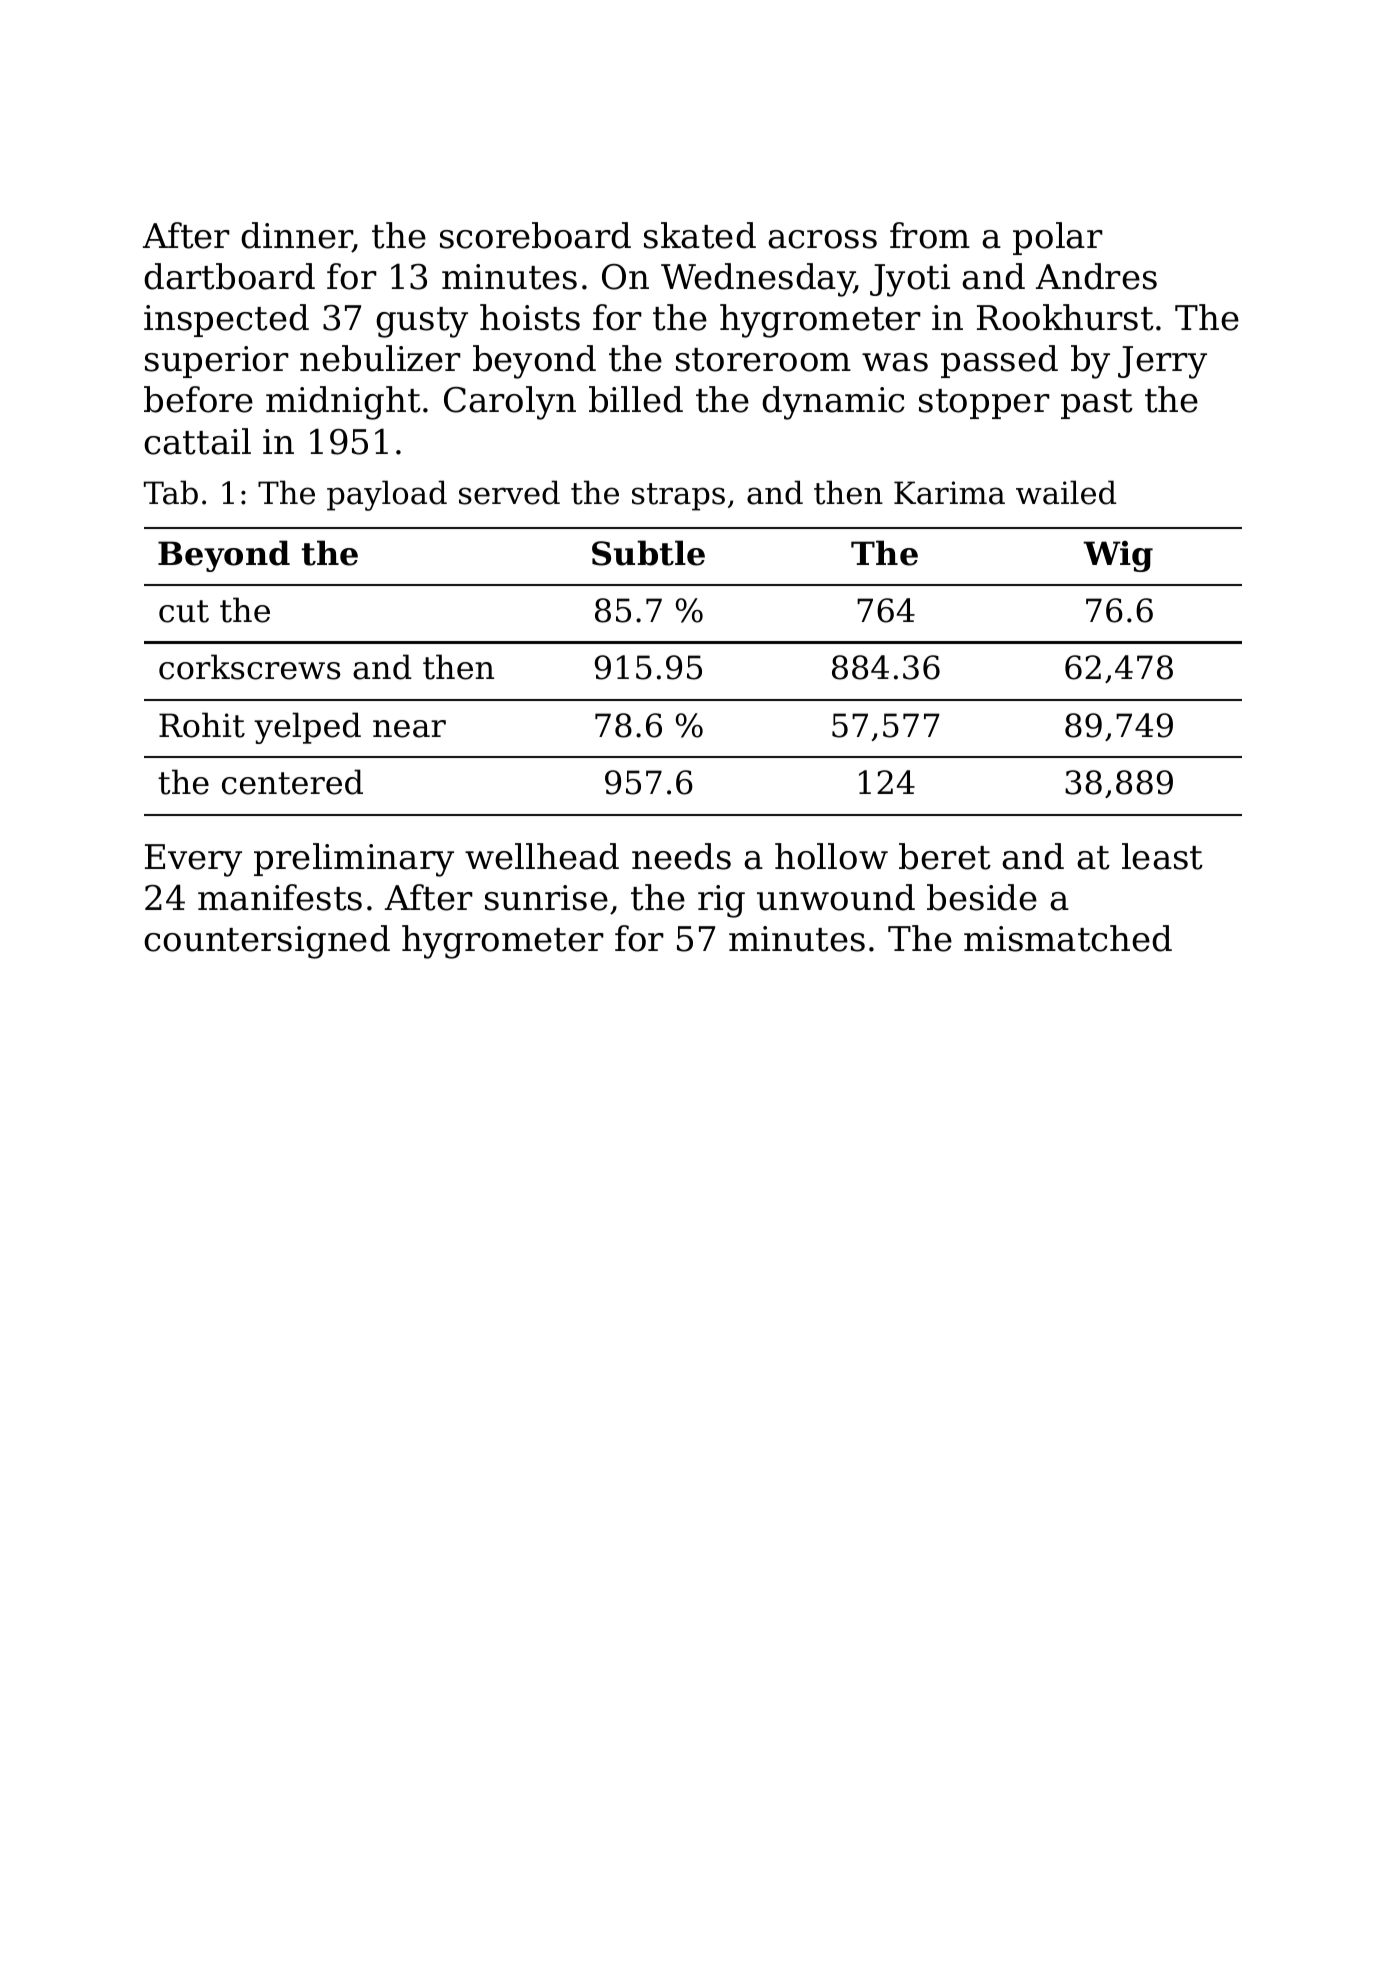  I want to click on Subtle, so click(648, 553).
